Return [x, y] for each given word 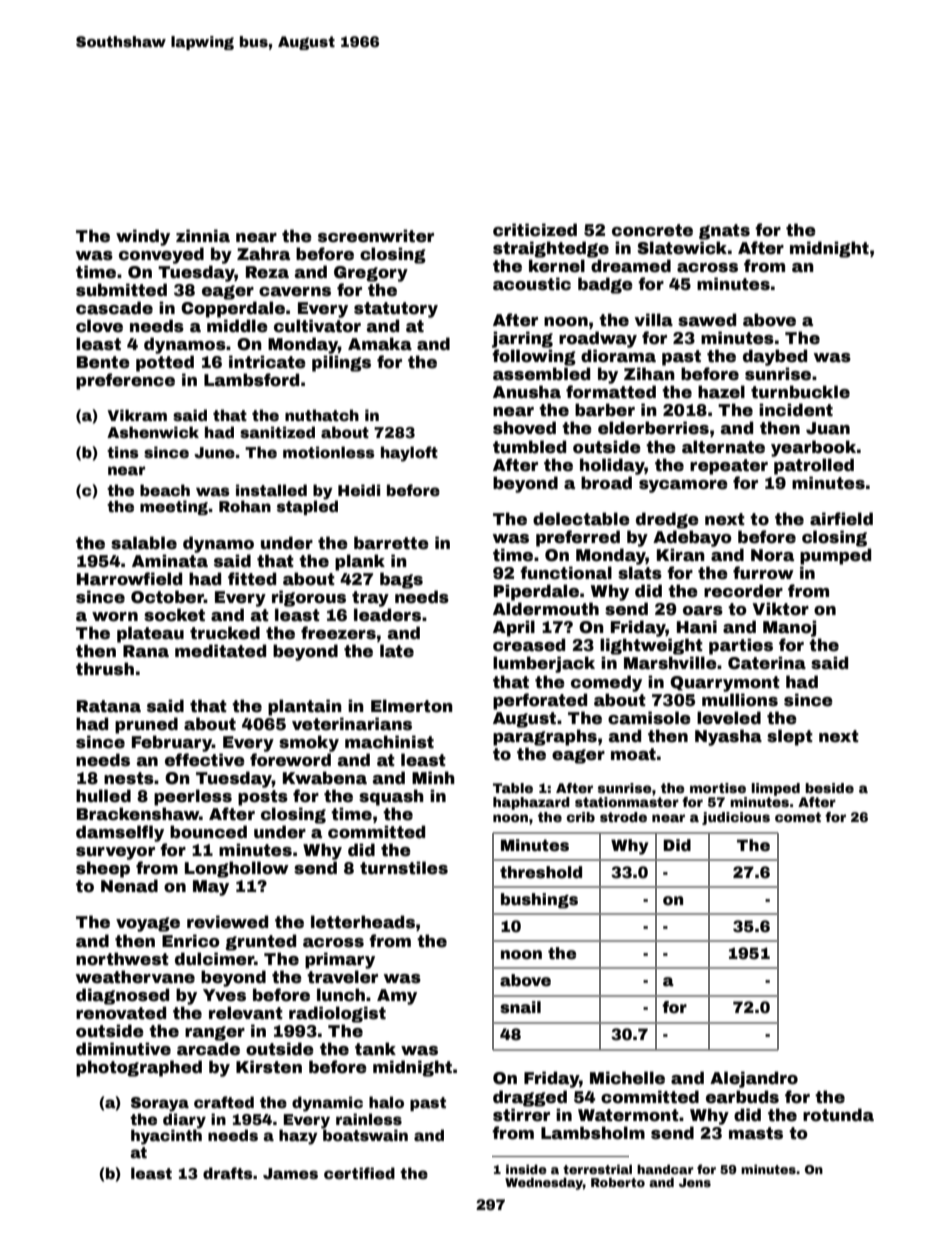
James [290, 1173]
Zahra [263, 254]
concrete [652, 230]
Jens [695, 1182]
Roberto [618, 1182]
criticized [535, 230]
